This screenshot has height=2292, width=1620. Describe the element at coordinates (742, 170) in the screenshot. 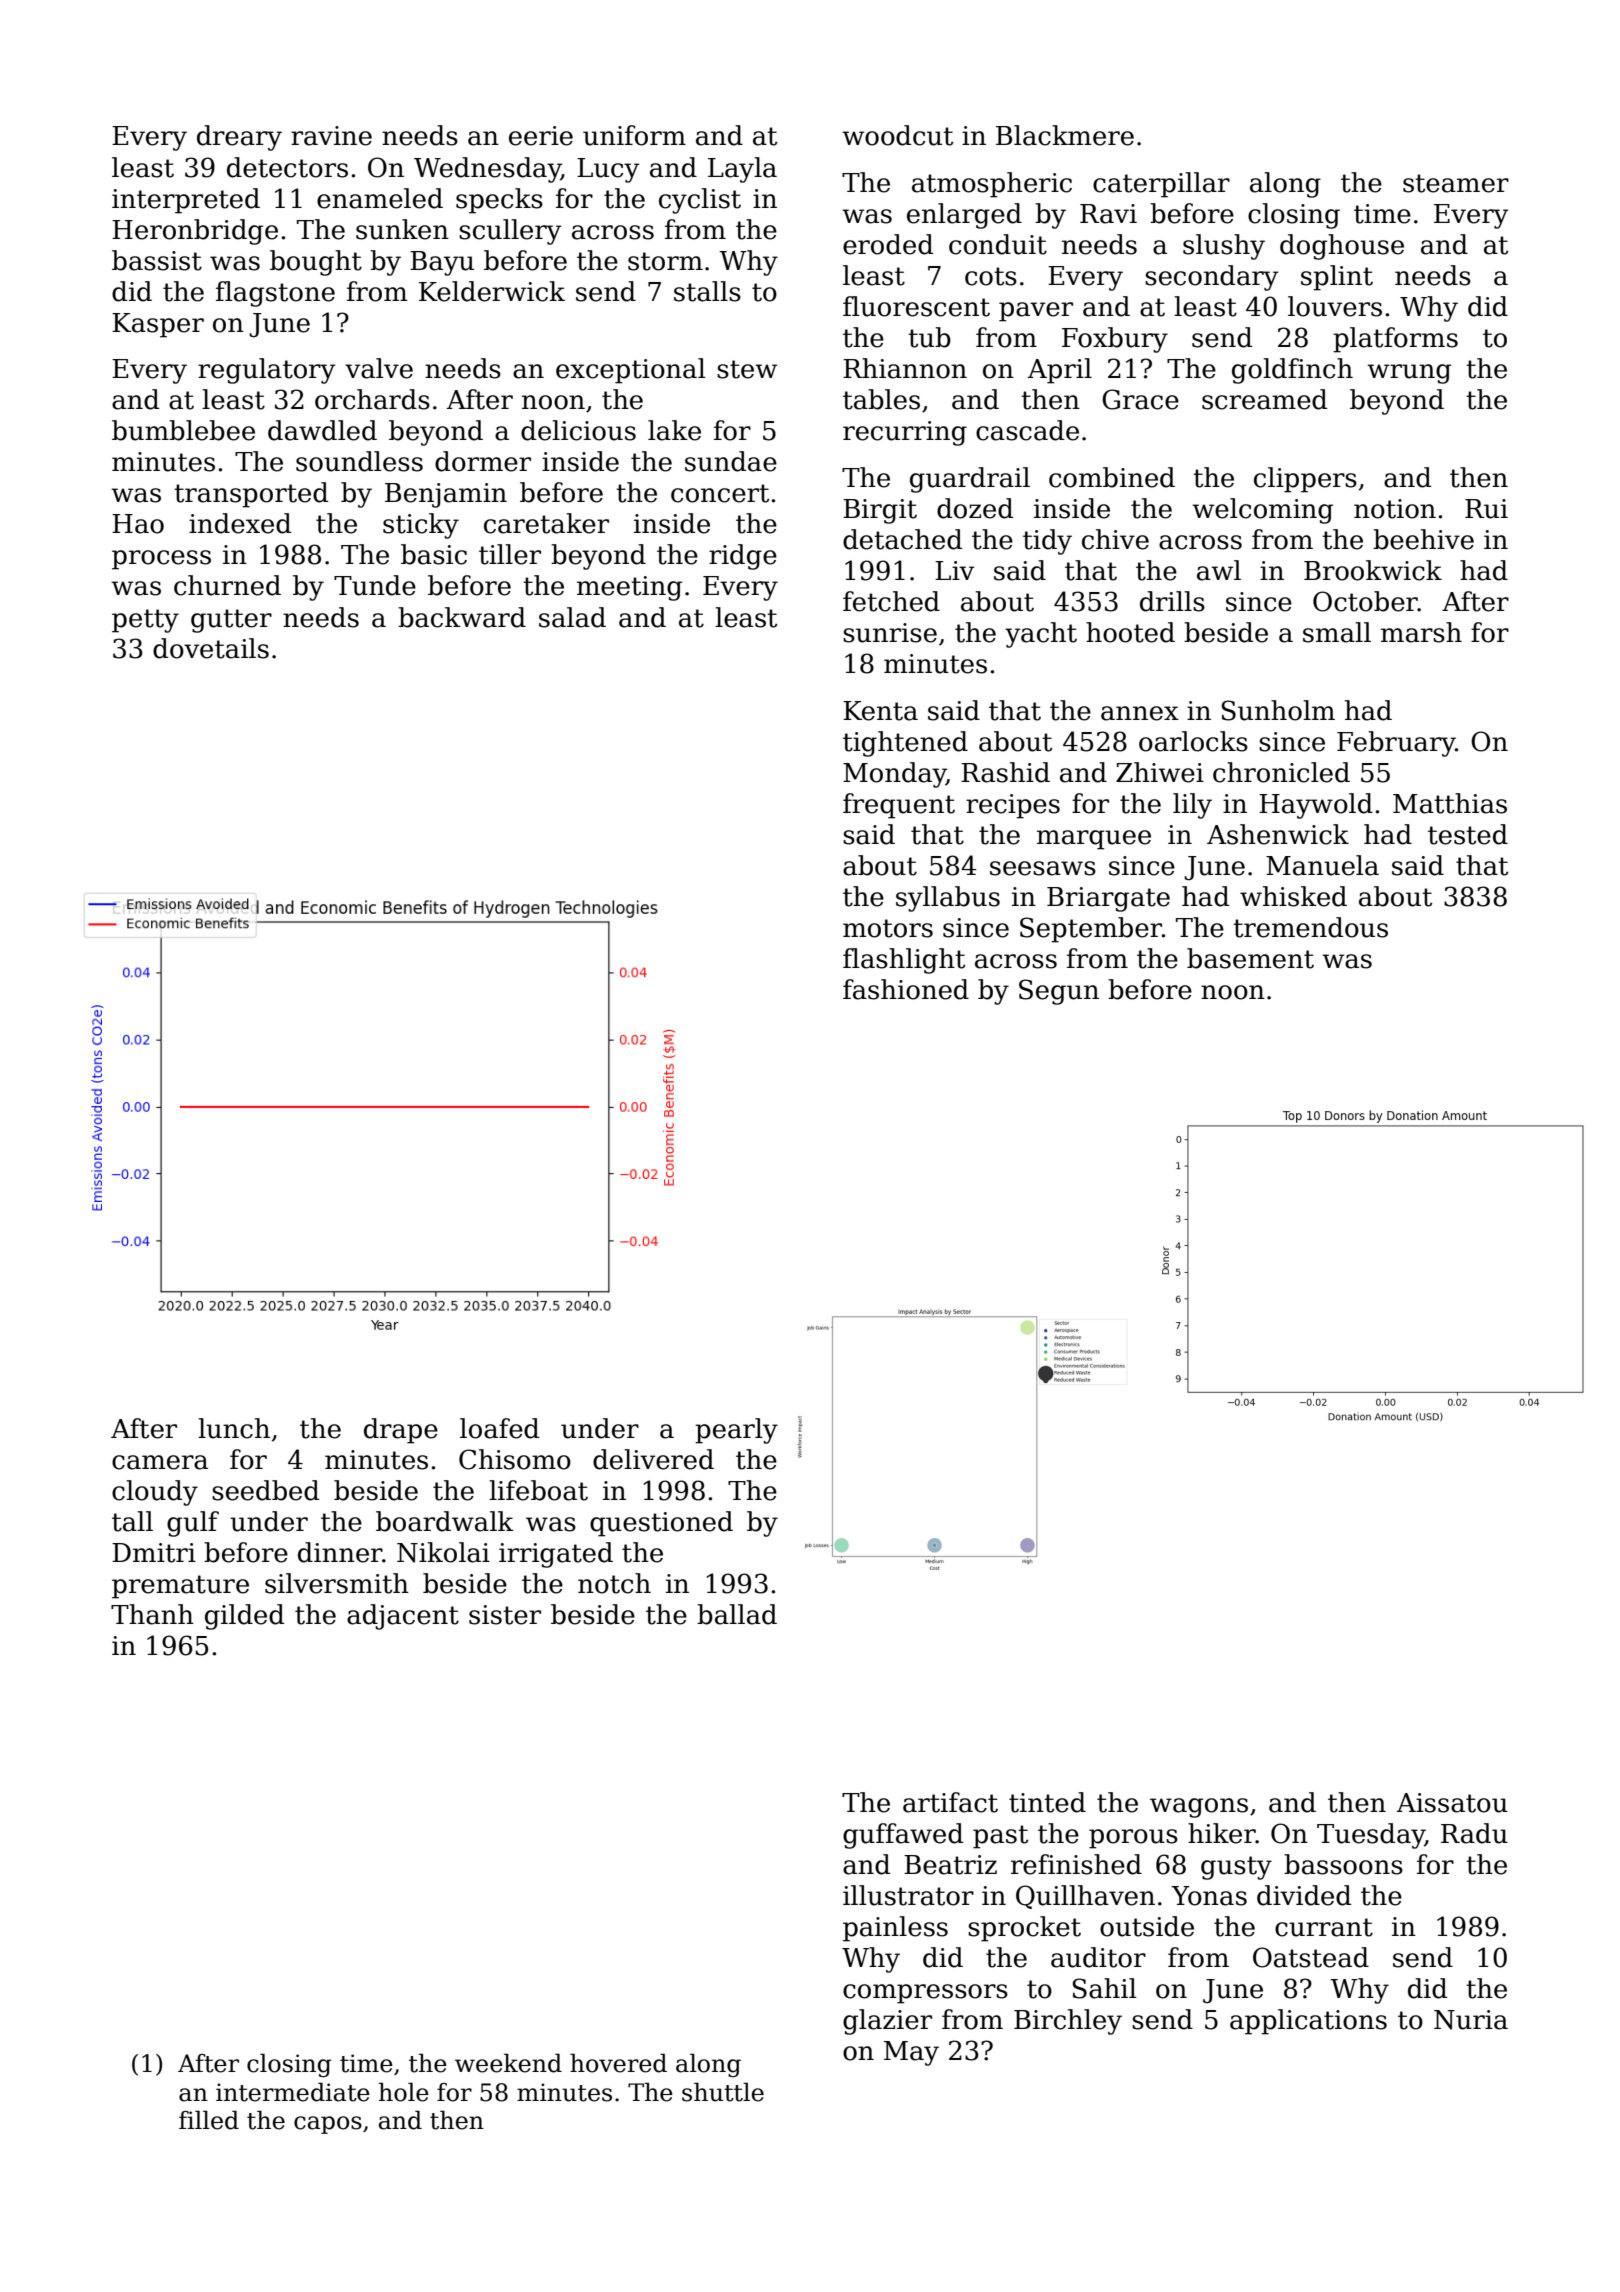

I see `Layla` at that location.
